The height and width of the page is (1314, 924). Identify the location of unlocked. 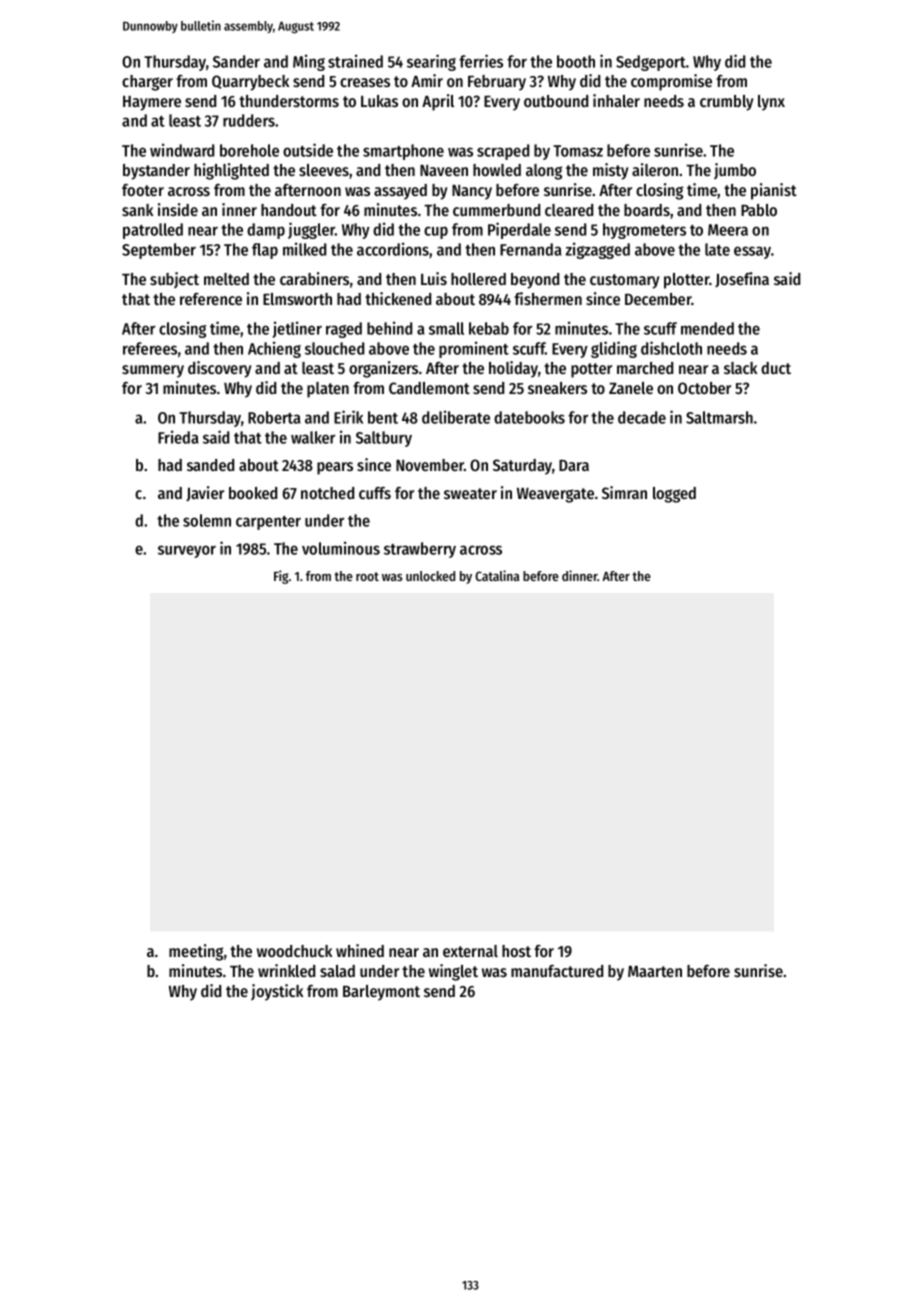
(430, 576).
